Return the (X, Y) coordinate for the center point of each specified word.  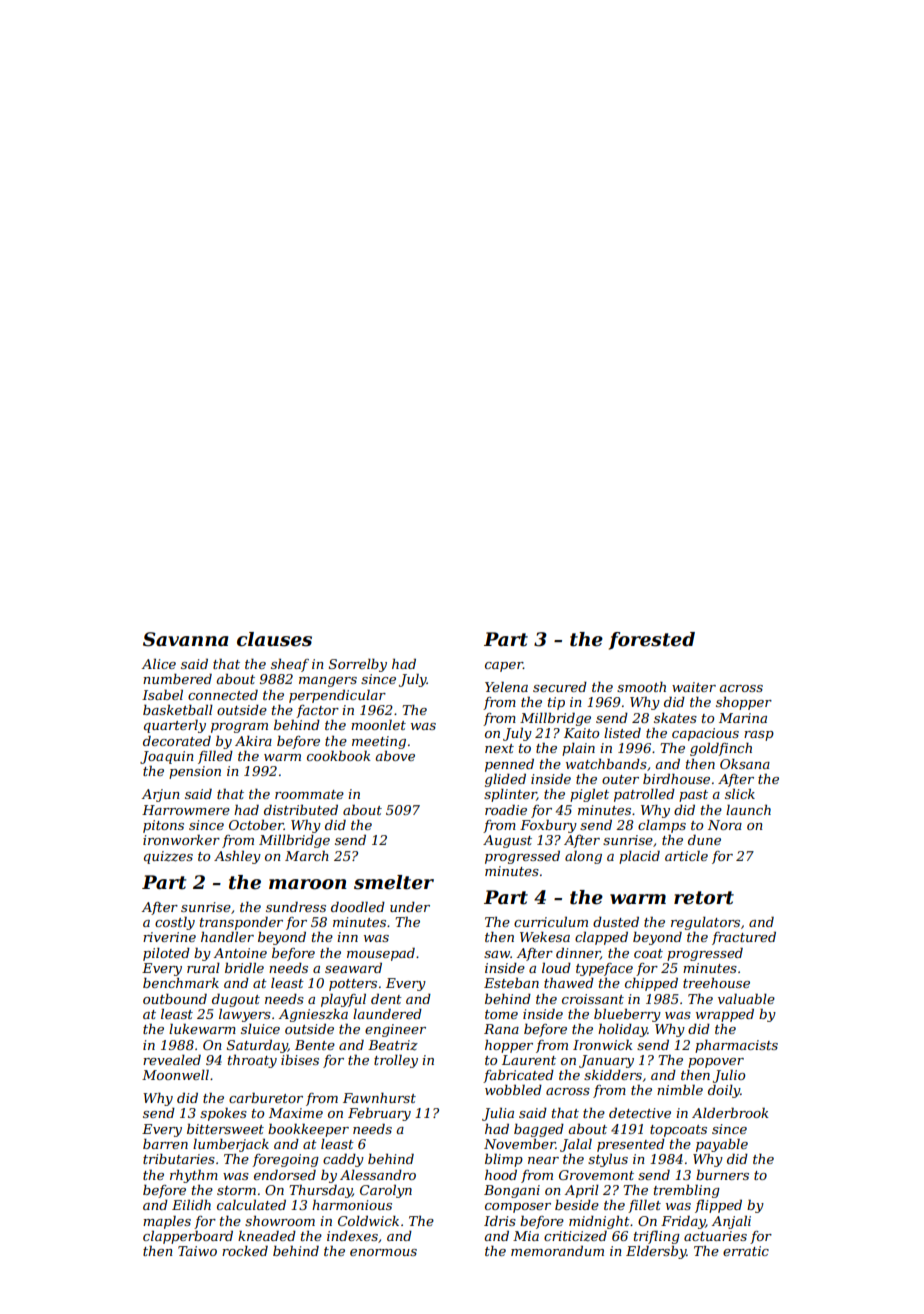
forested (652, 641)
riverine (169, 937)
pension (195, 772)
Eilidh (191, 1205)
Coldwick (368, 1221)
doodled (358, 906)
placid (639, 857)
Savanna (186, 639)
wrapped (725, 1015)
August (507, 841)
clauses (274, 639)
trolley (396, 1061)
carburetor (266, 1097)
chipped (651, 984)
